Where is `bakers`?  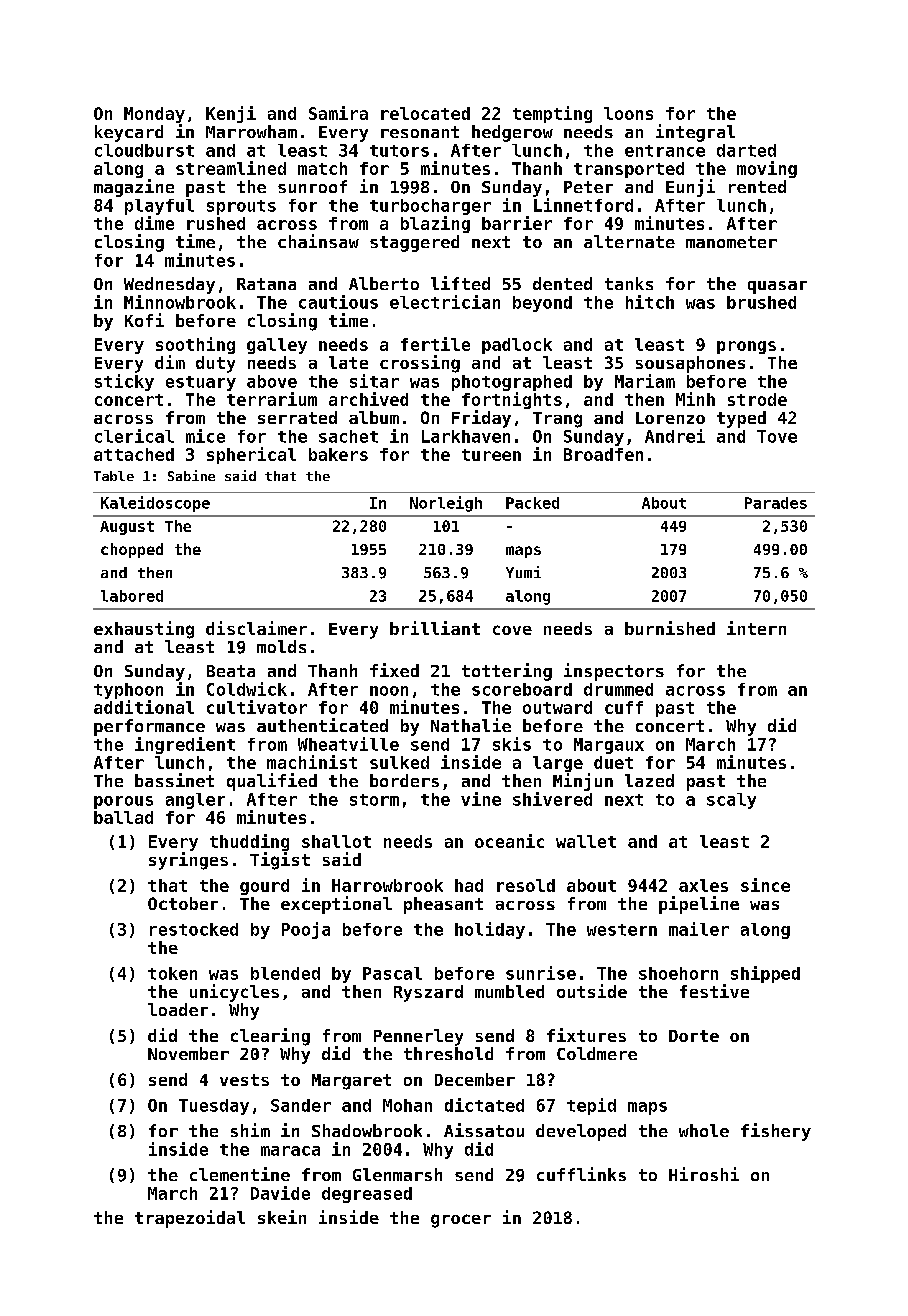 bakers is located at coordinates (338, 454).
